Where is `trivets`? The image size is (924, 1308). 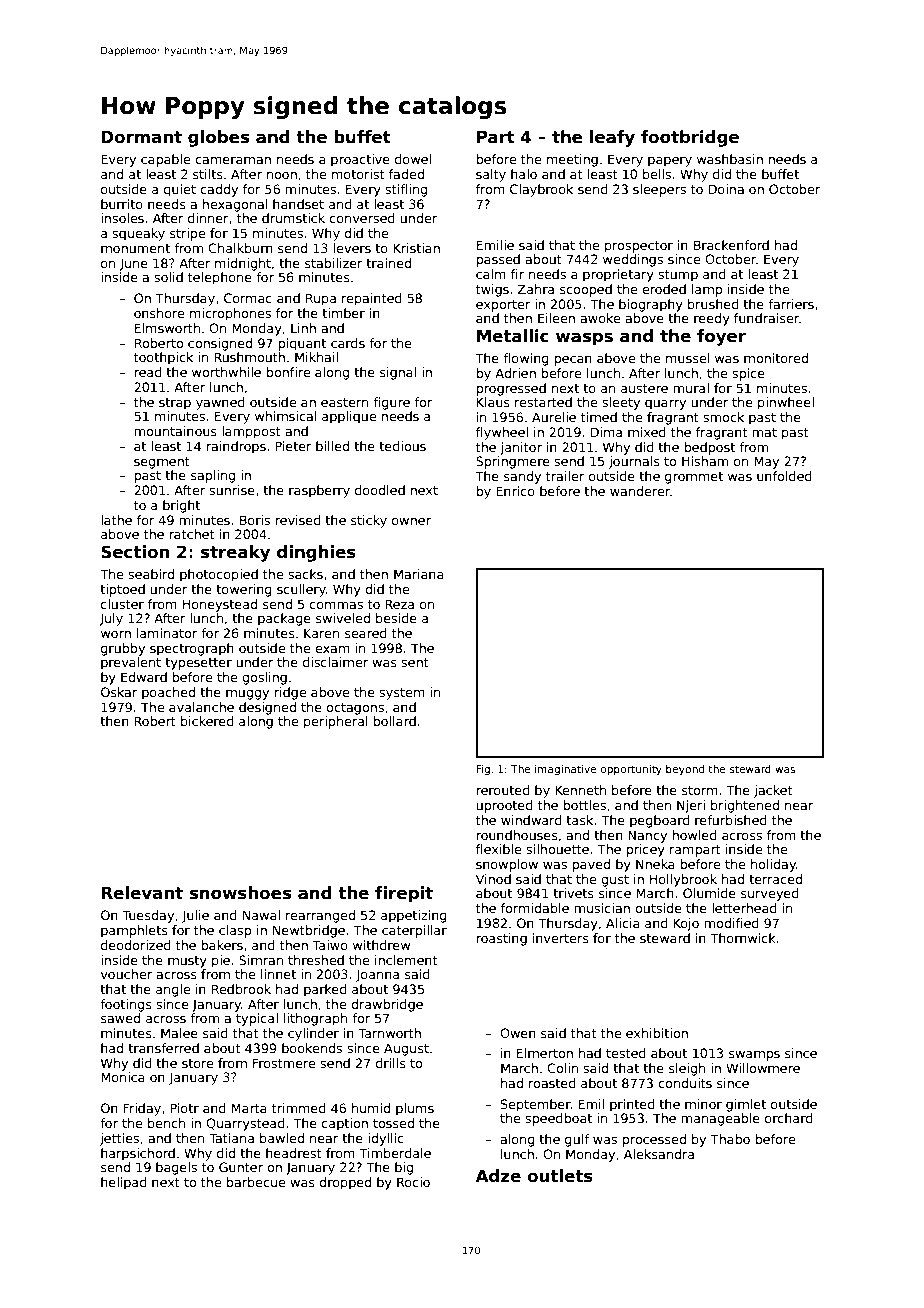 trivets is located at coordinates (573, 893).
